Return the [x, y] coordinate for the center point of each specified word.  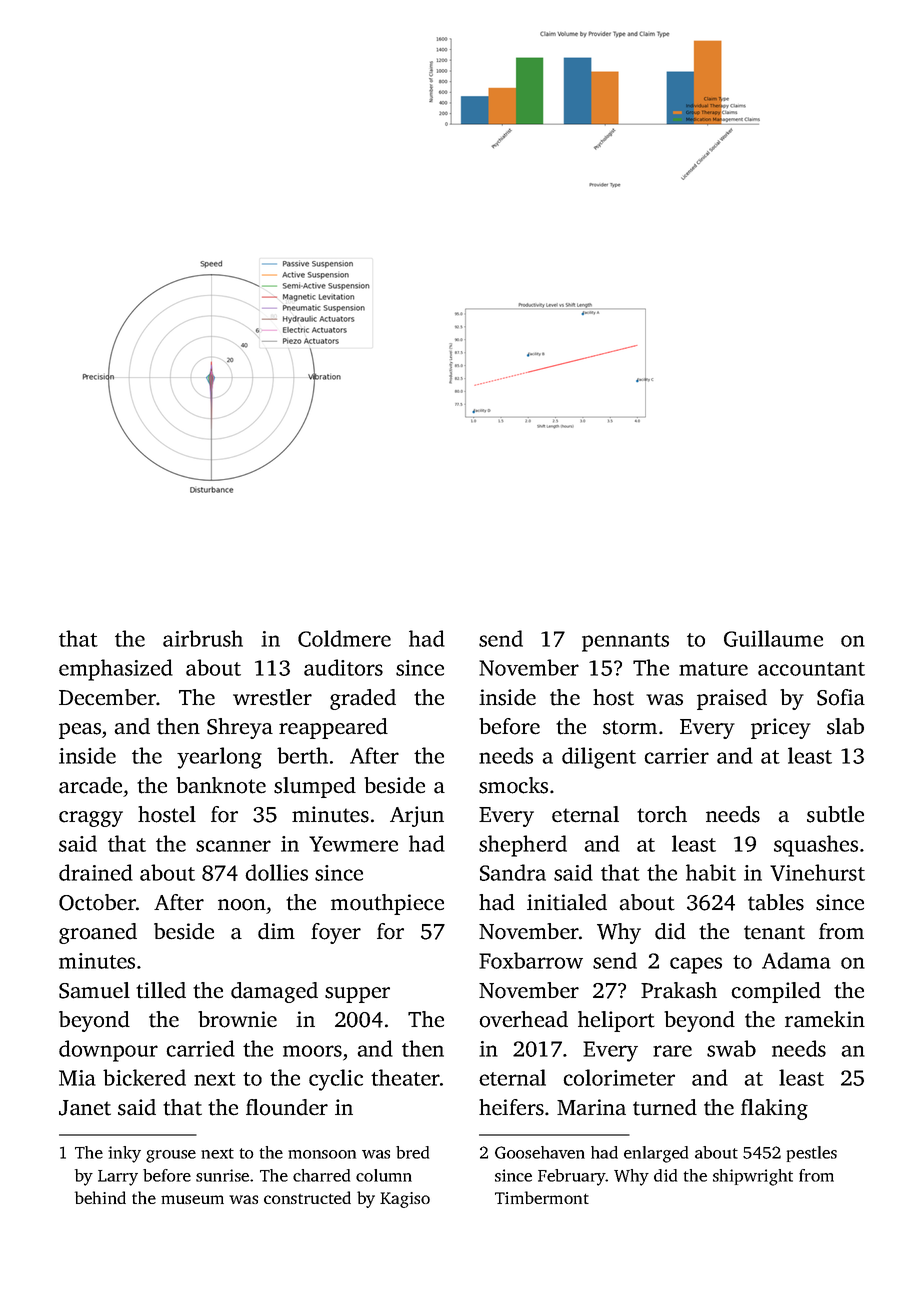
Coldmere [344, 638]
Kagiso [405, 1200]
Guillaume [773, 638]
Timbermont [542, 1197]
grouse [171, 1156]
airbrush [203, 638]
